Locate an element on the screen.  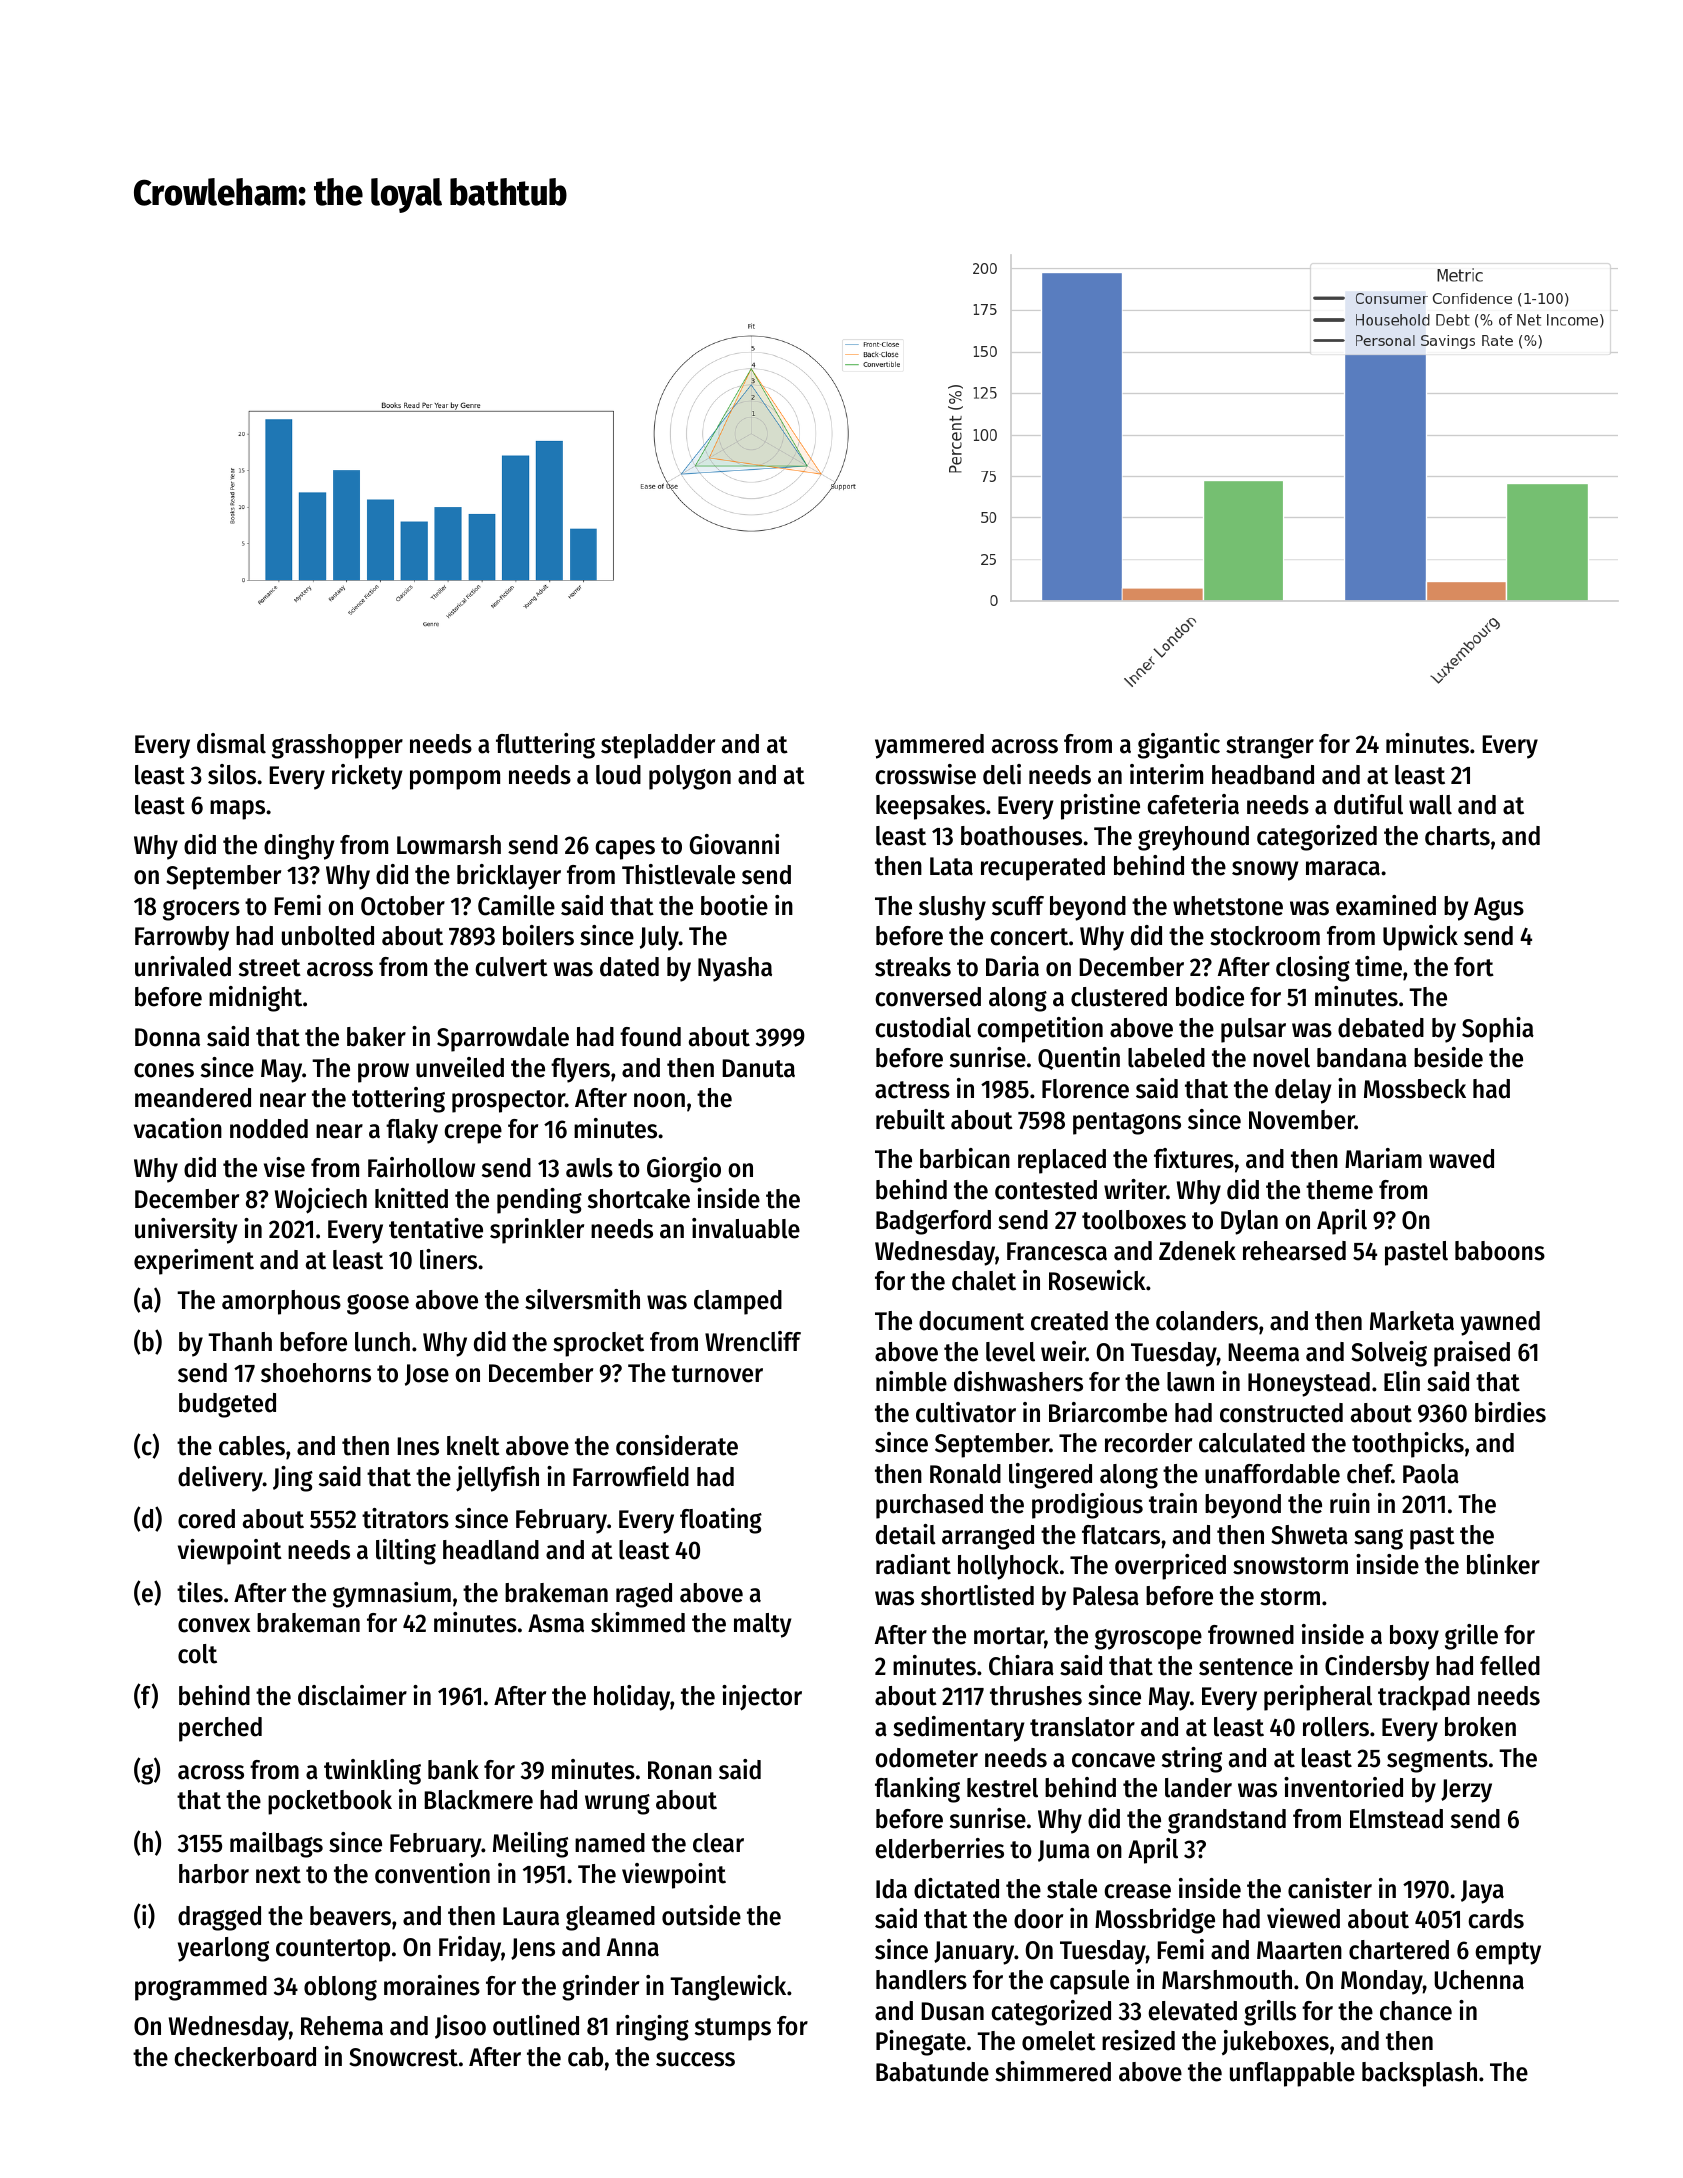
Mossbridge is located at coordinates (1155, 1921).
